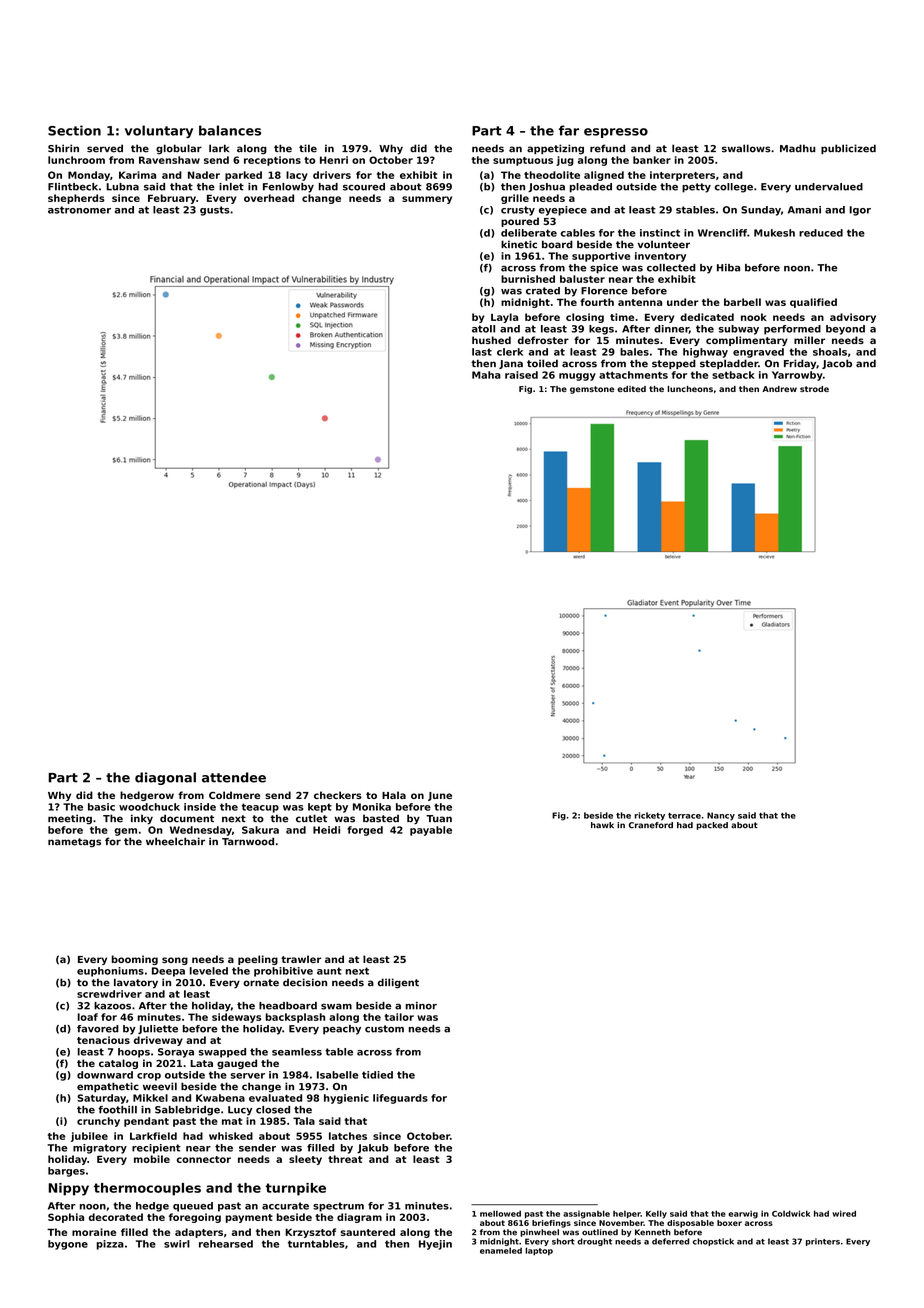 The width and height of the page is (924, 1308). Describe the element at coordinates (193, 1207) in the page. I see `queued` at that location.
